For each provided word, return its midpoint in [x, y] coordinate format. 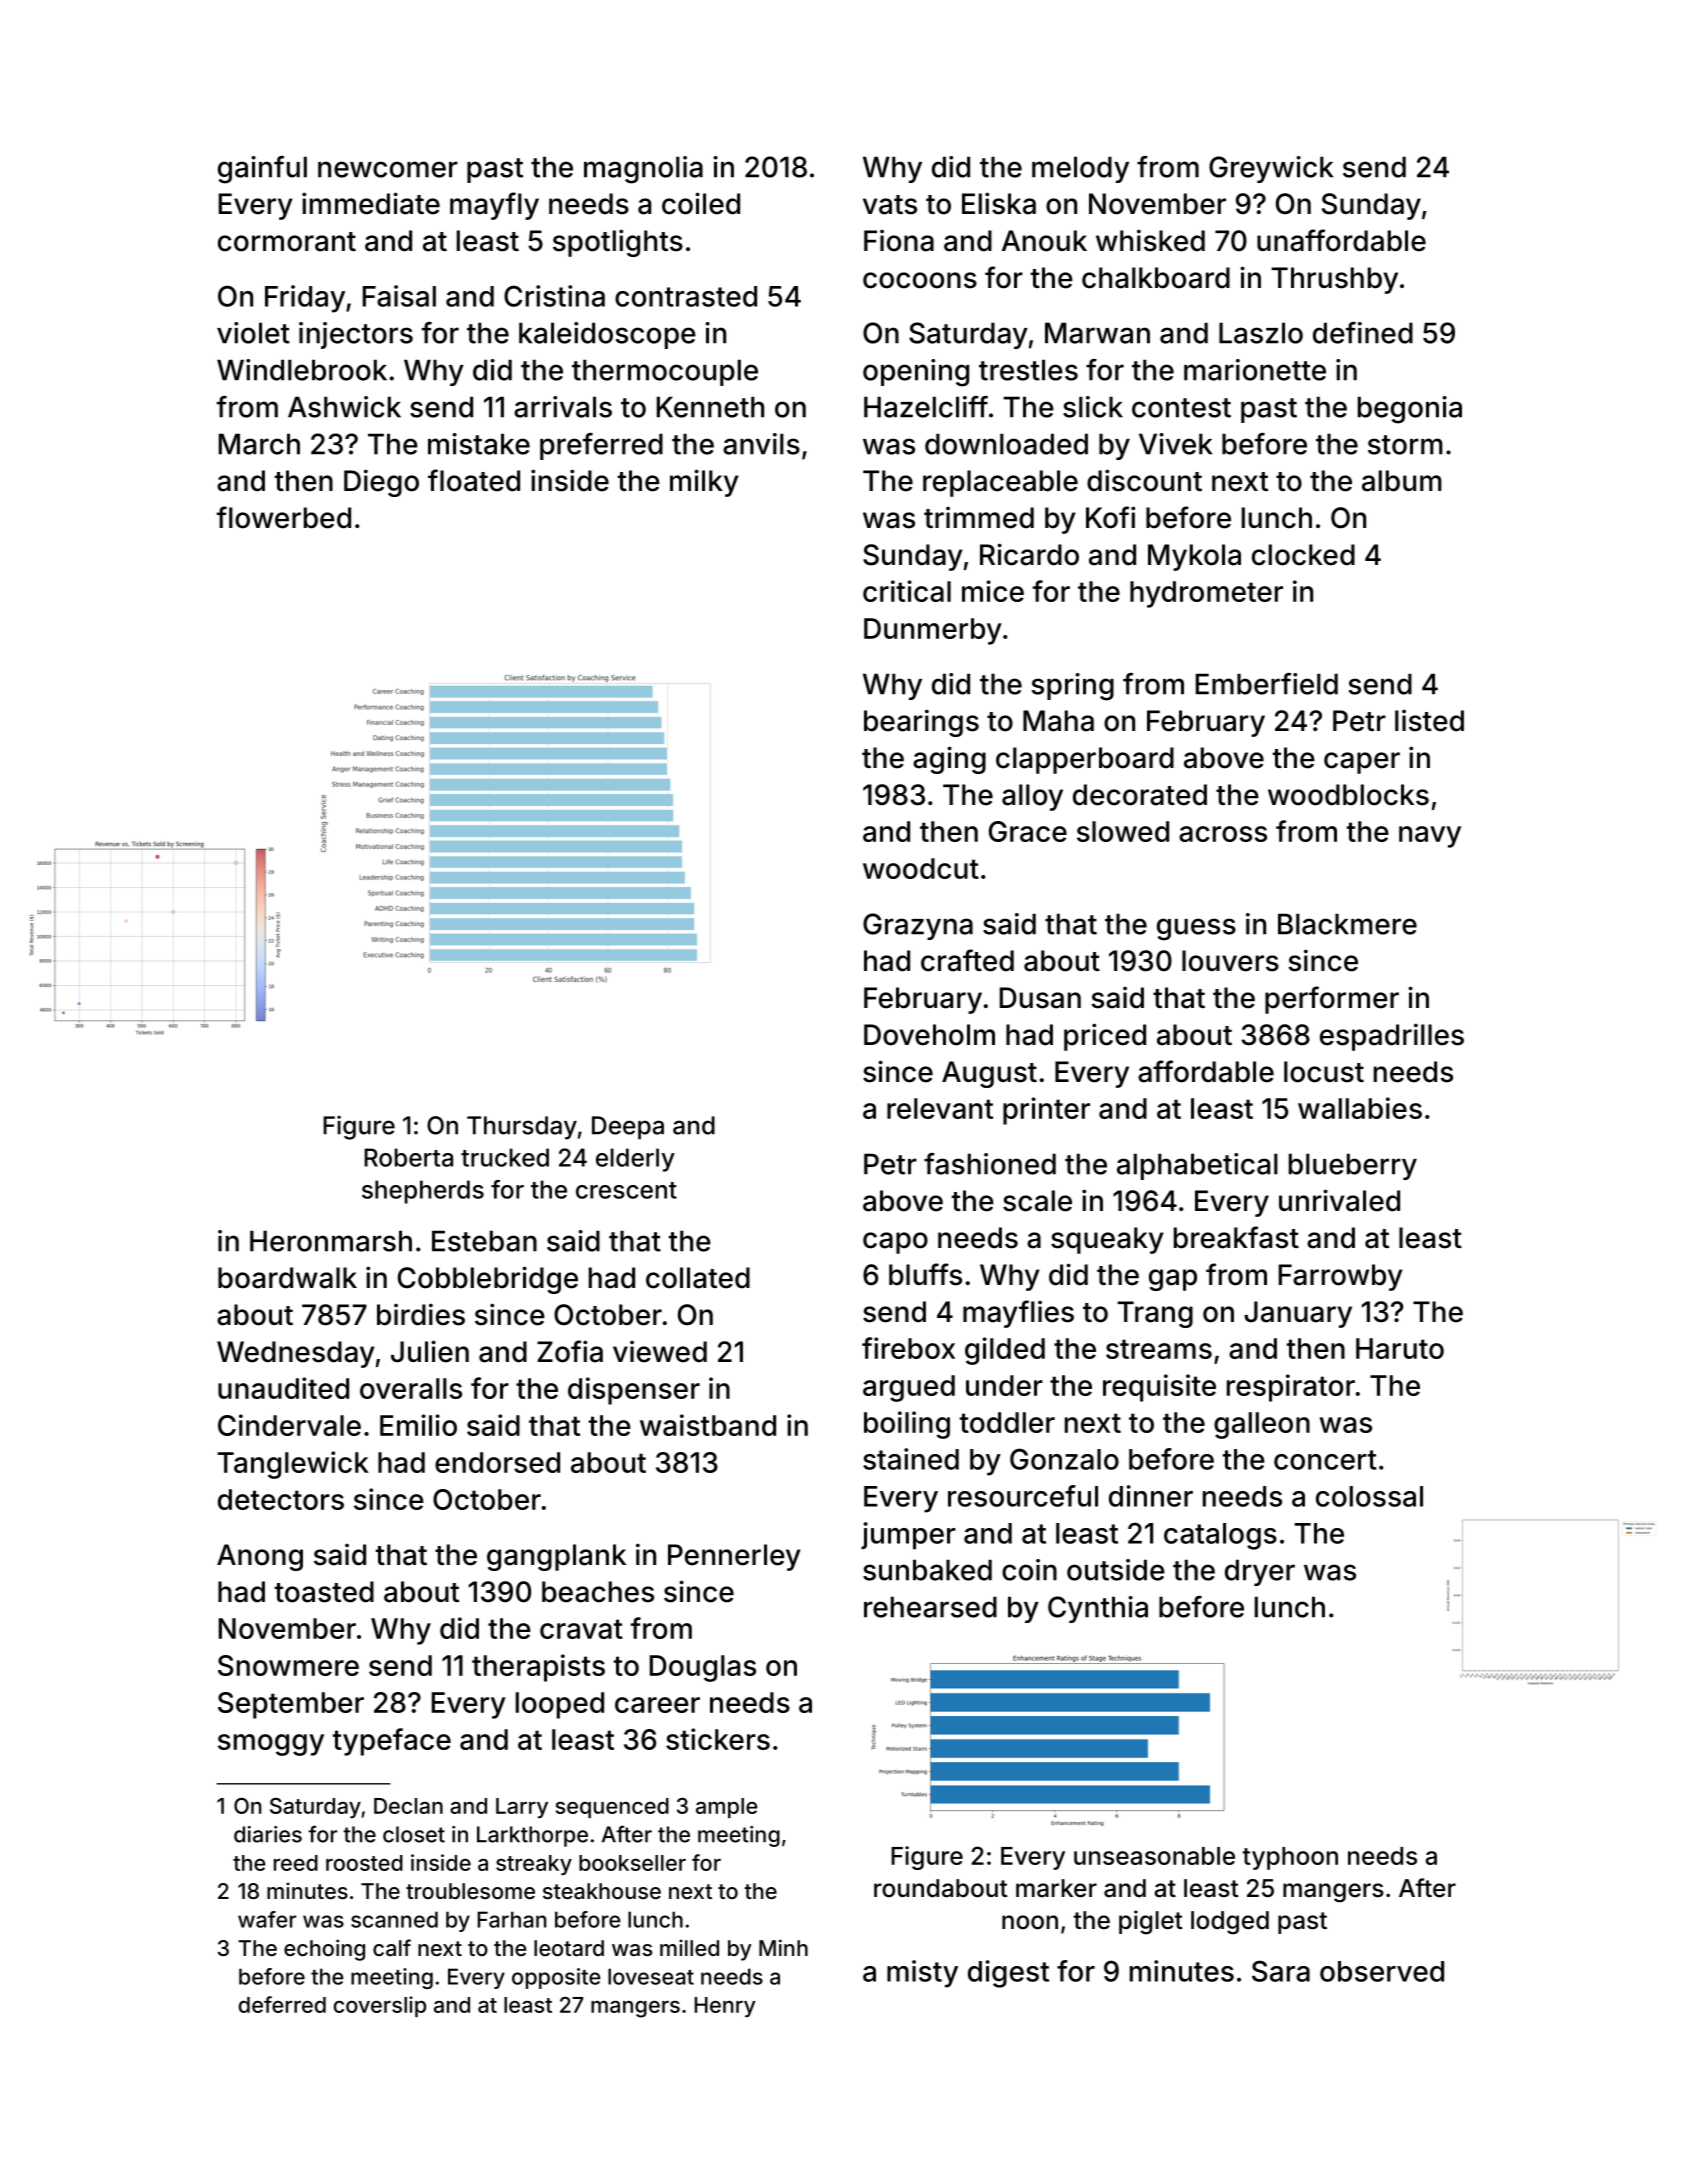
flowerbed [284, 517]
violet [253, 333]
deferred [282, 2004]
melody [1080, 169]
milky [704, 483]
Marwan [1097, 333]
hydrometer [1206, 594]
